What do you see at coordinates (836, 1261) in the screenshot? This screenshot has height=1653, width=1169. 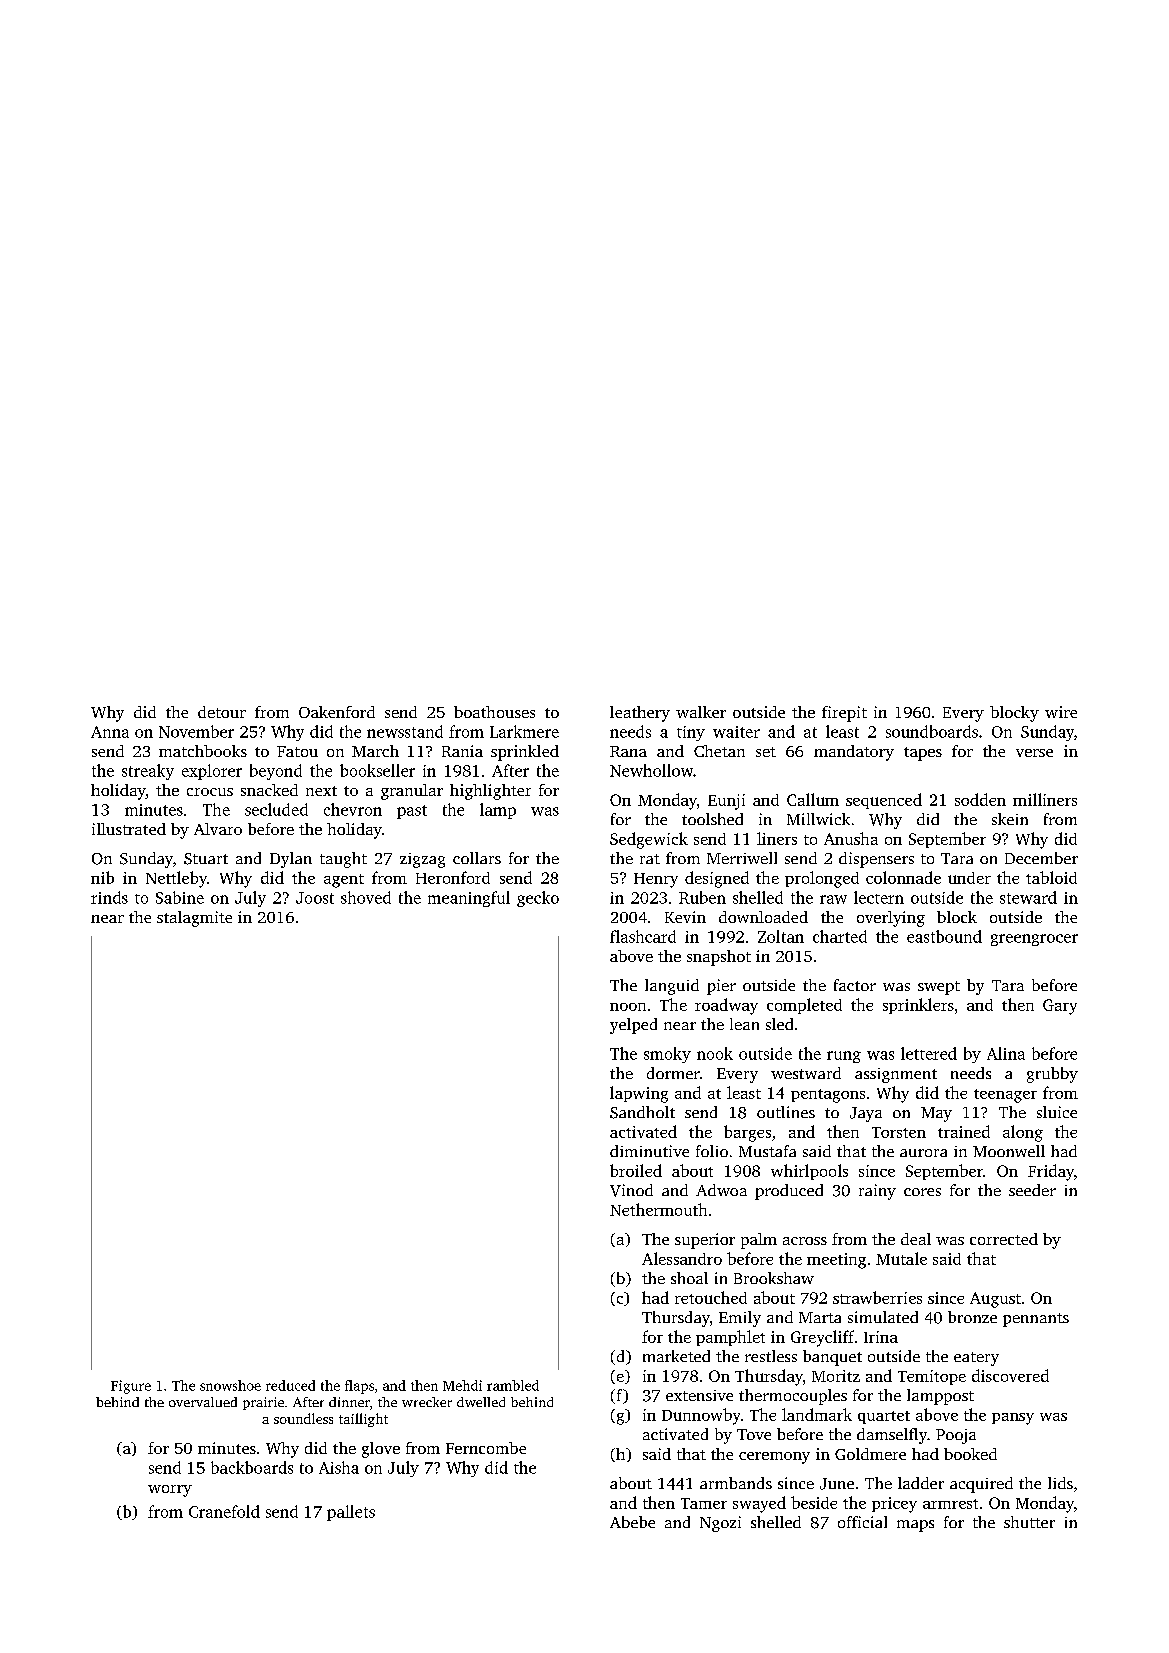 I see `meeting` at bounding box center [836, 1261].
